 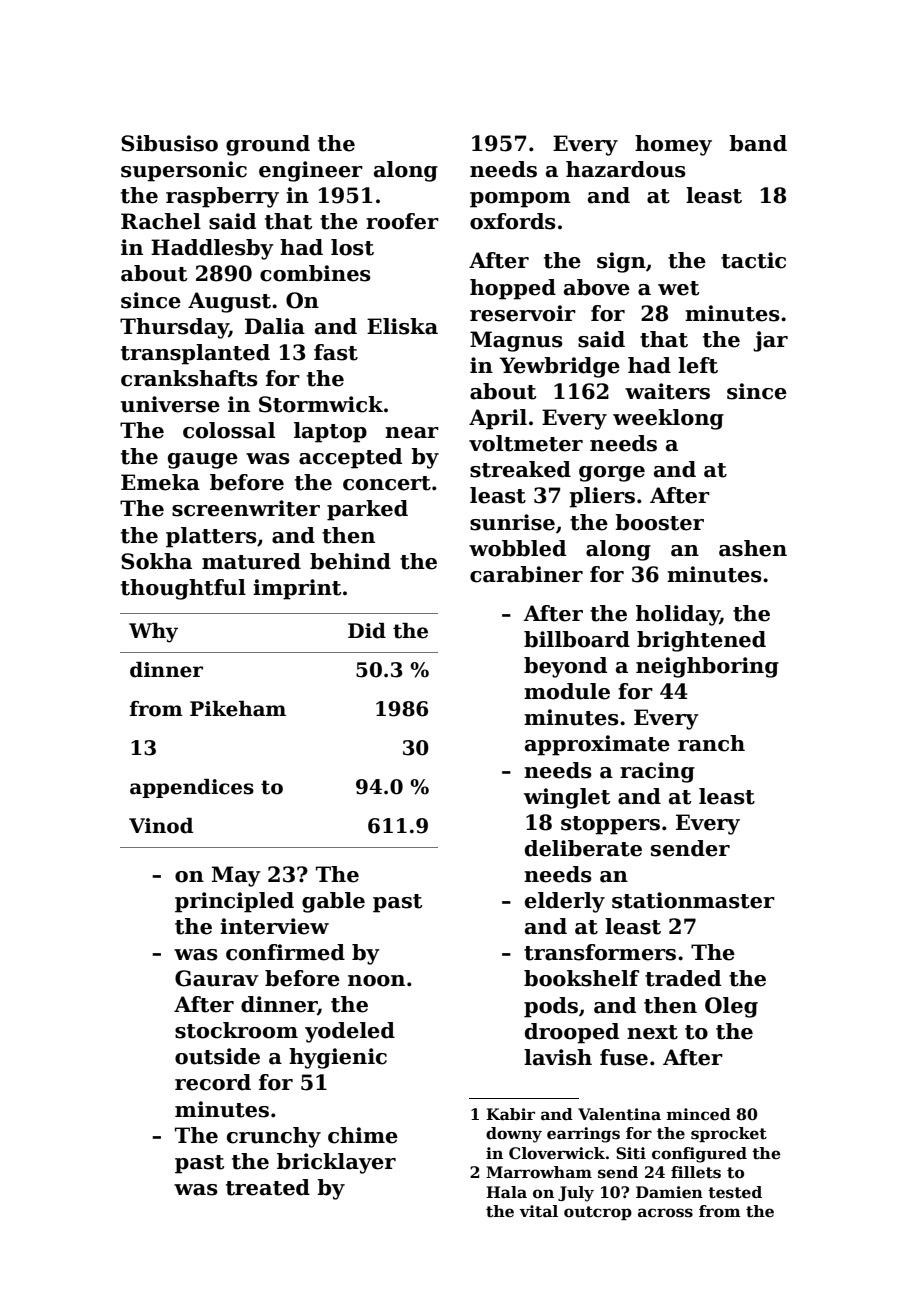 I want to click on hazardous, so click(x=626, y=169).
